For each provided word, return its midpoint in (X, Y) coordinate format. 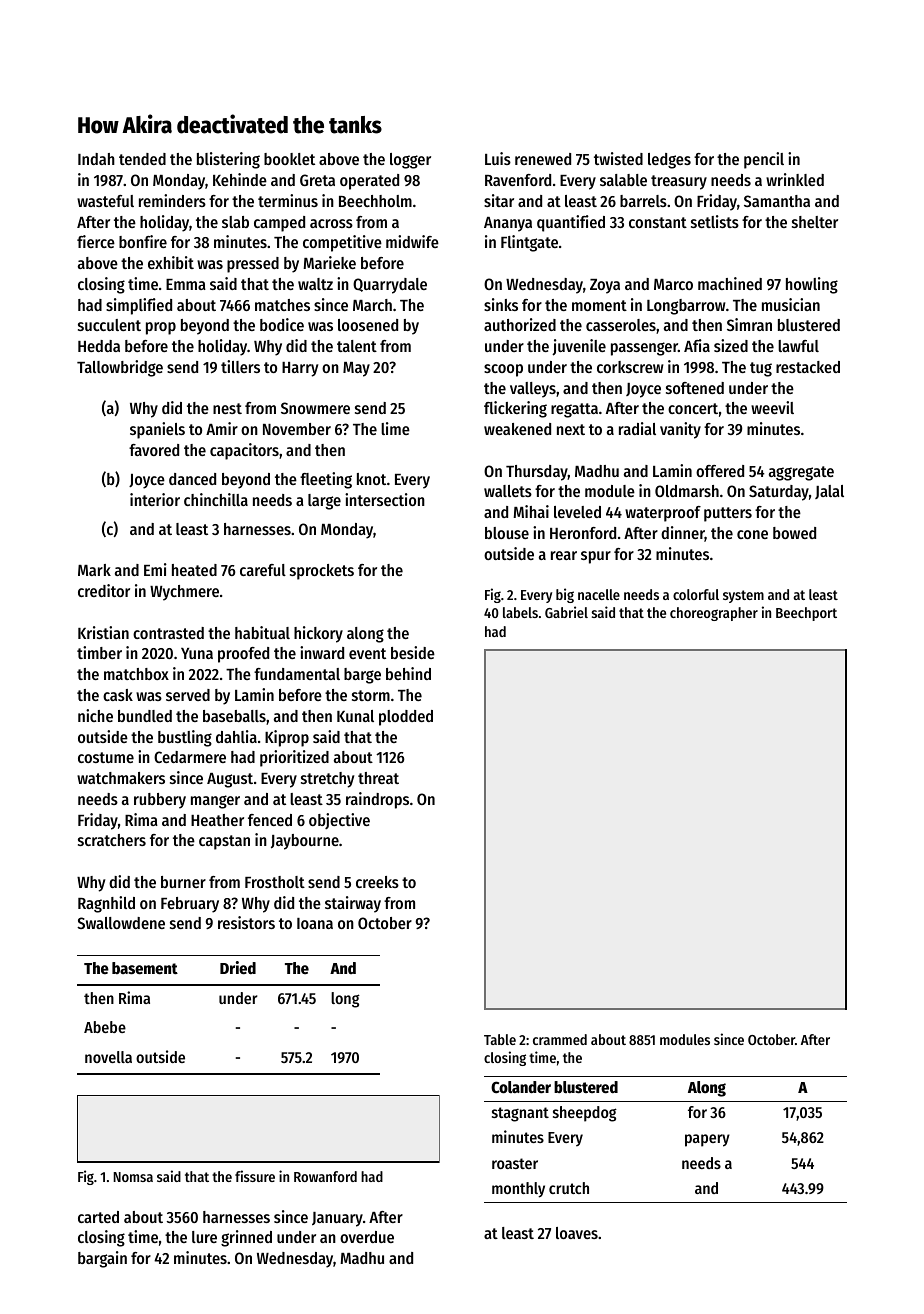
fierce (96, 241)
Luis (498, 158)
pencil (764, 160)
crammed (560, 1039)
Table (500, 1039)
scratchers (112, 840)
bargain (102, 1259)
